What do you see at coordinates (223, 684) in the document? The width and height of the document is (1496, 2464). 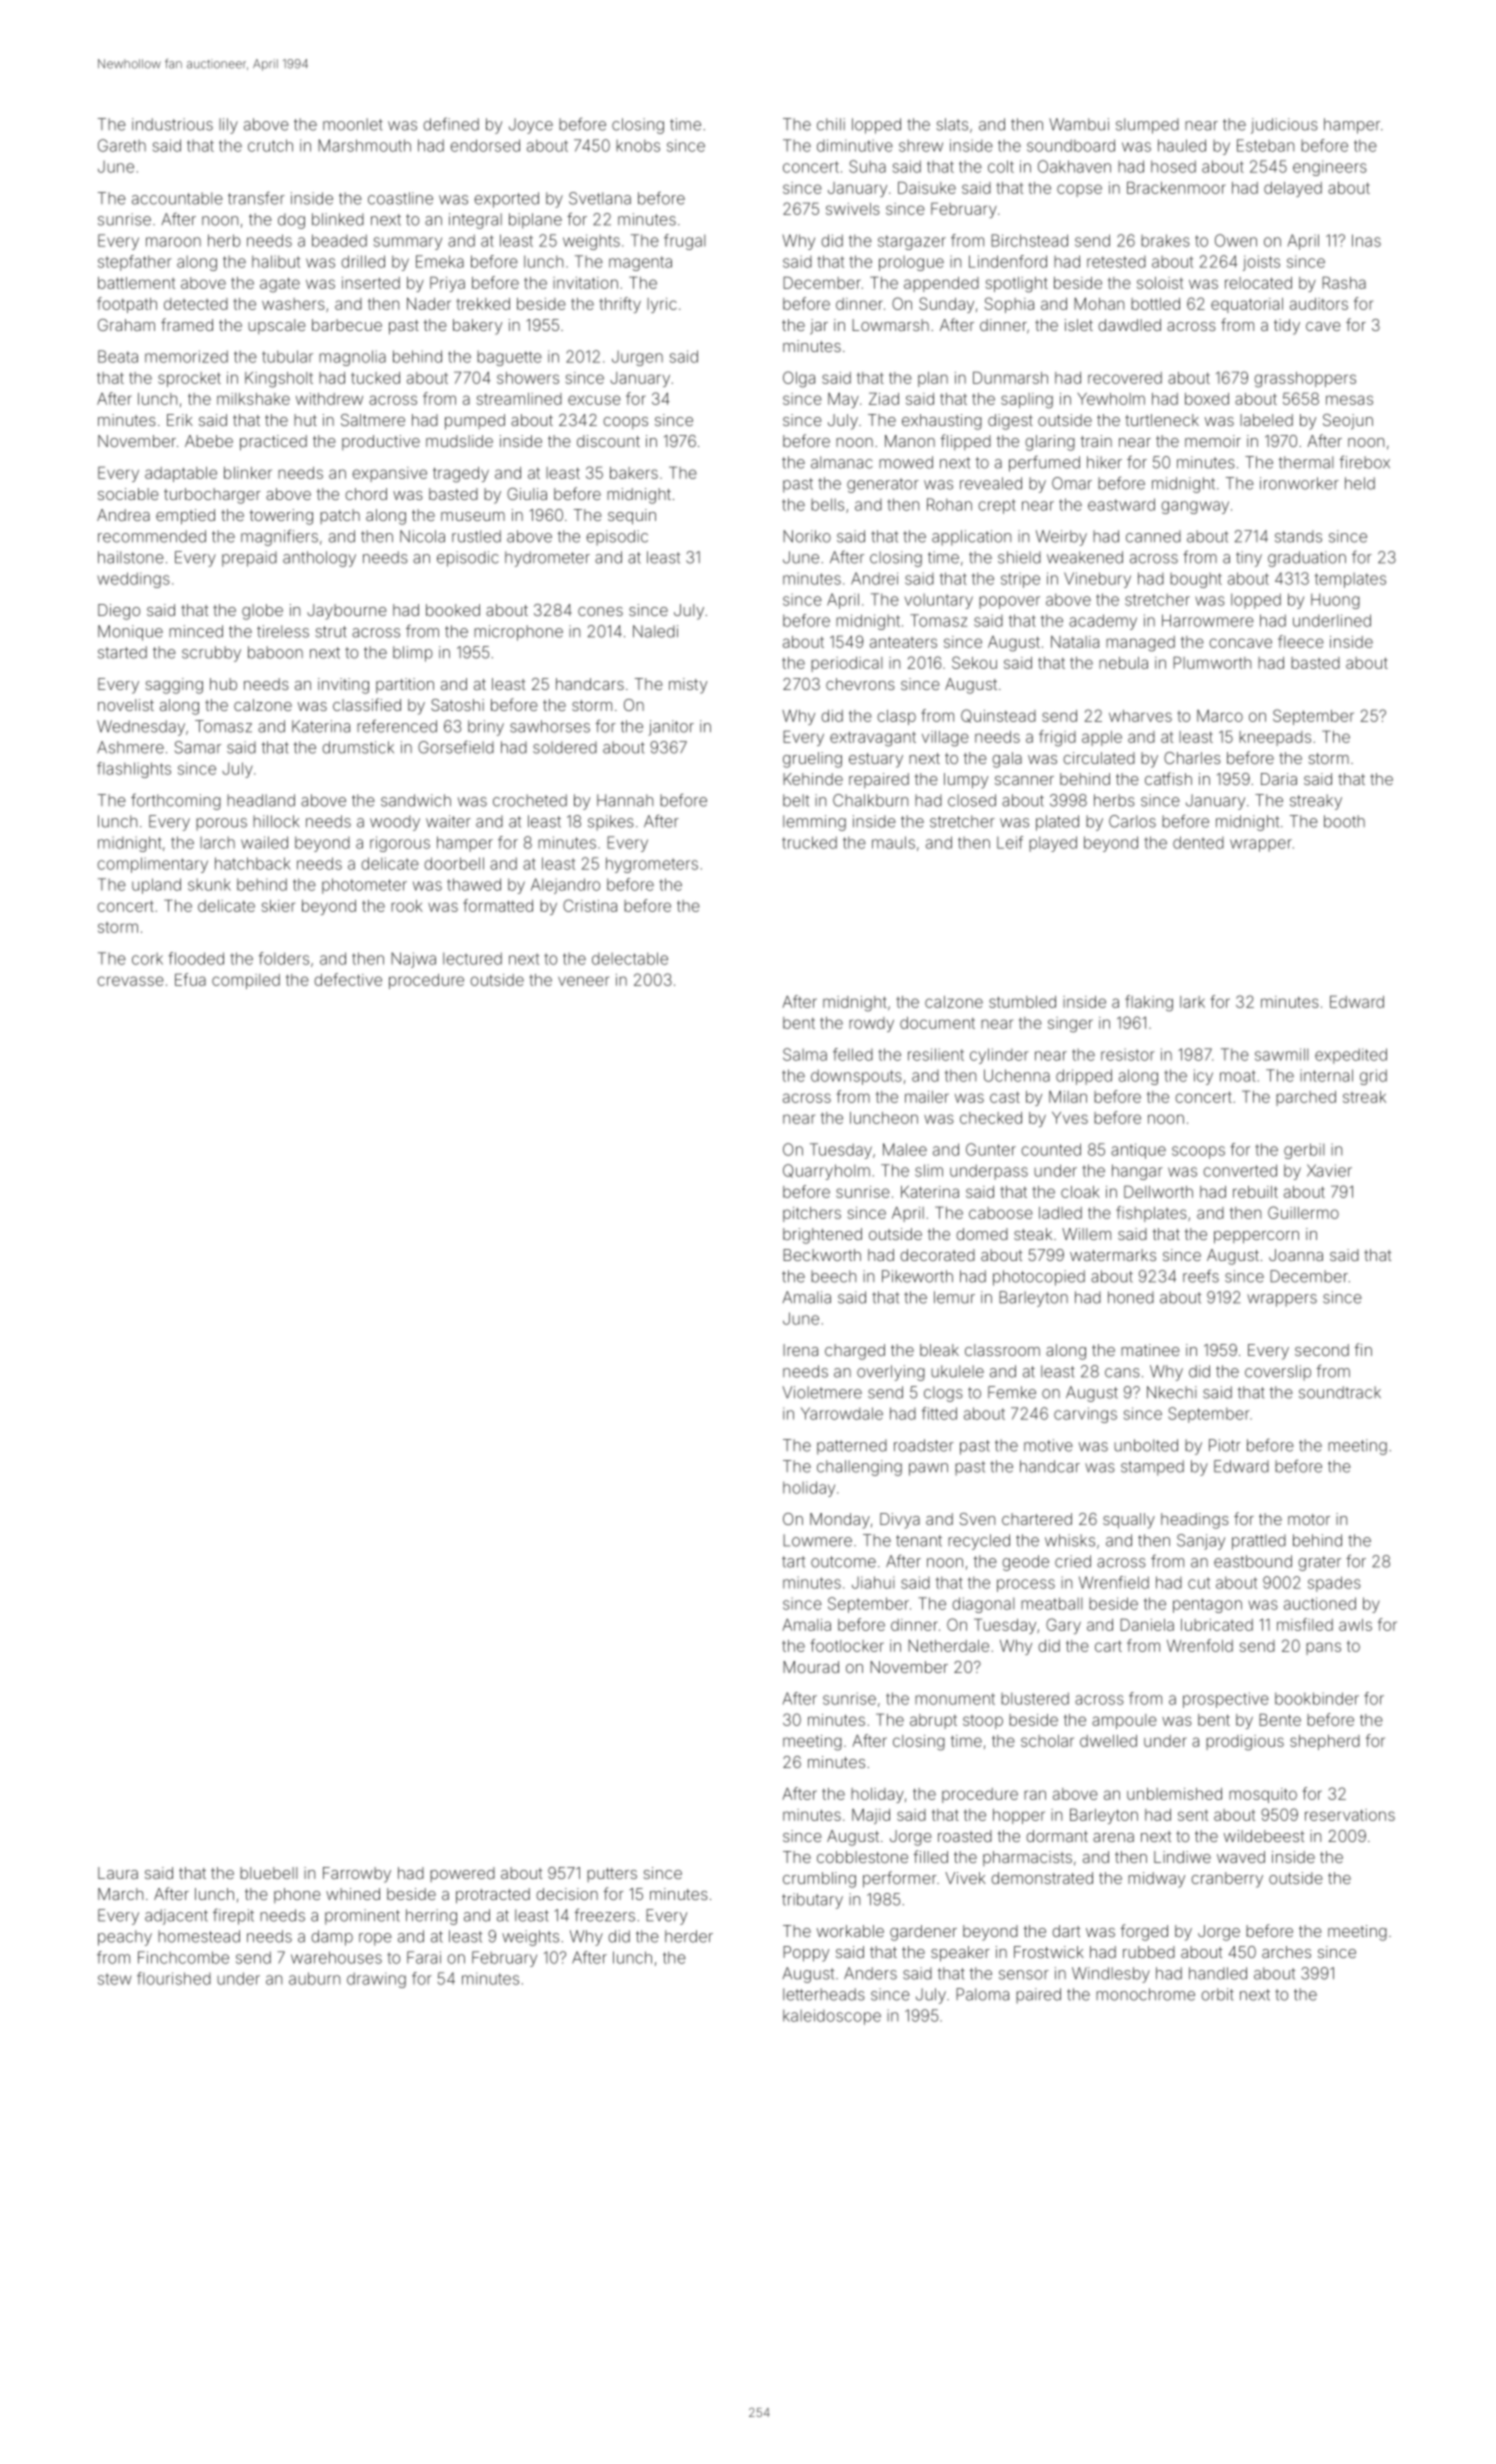 I see `hub` at bounding box center [223, 684].
